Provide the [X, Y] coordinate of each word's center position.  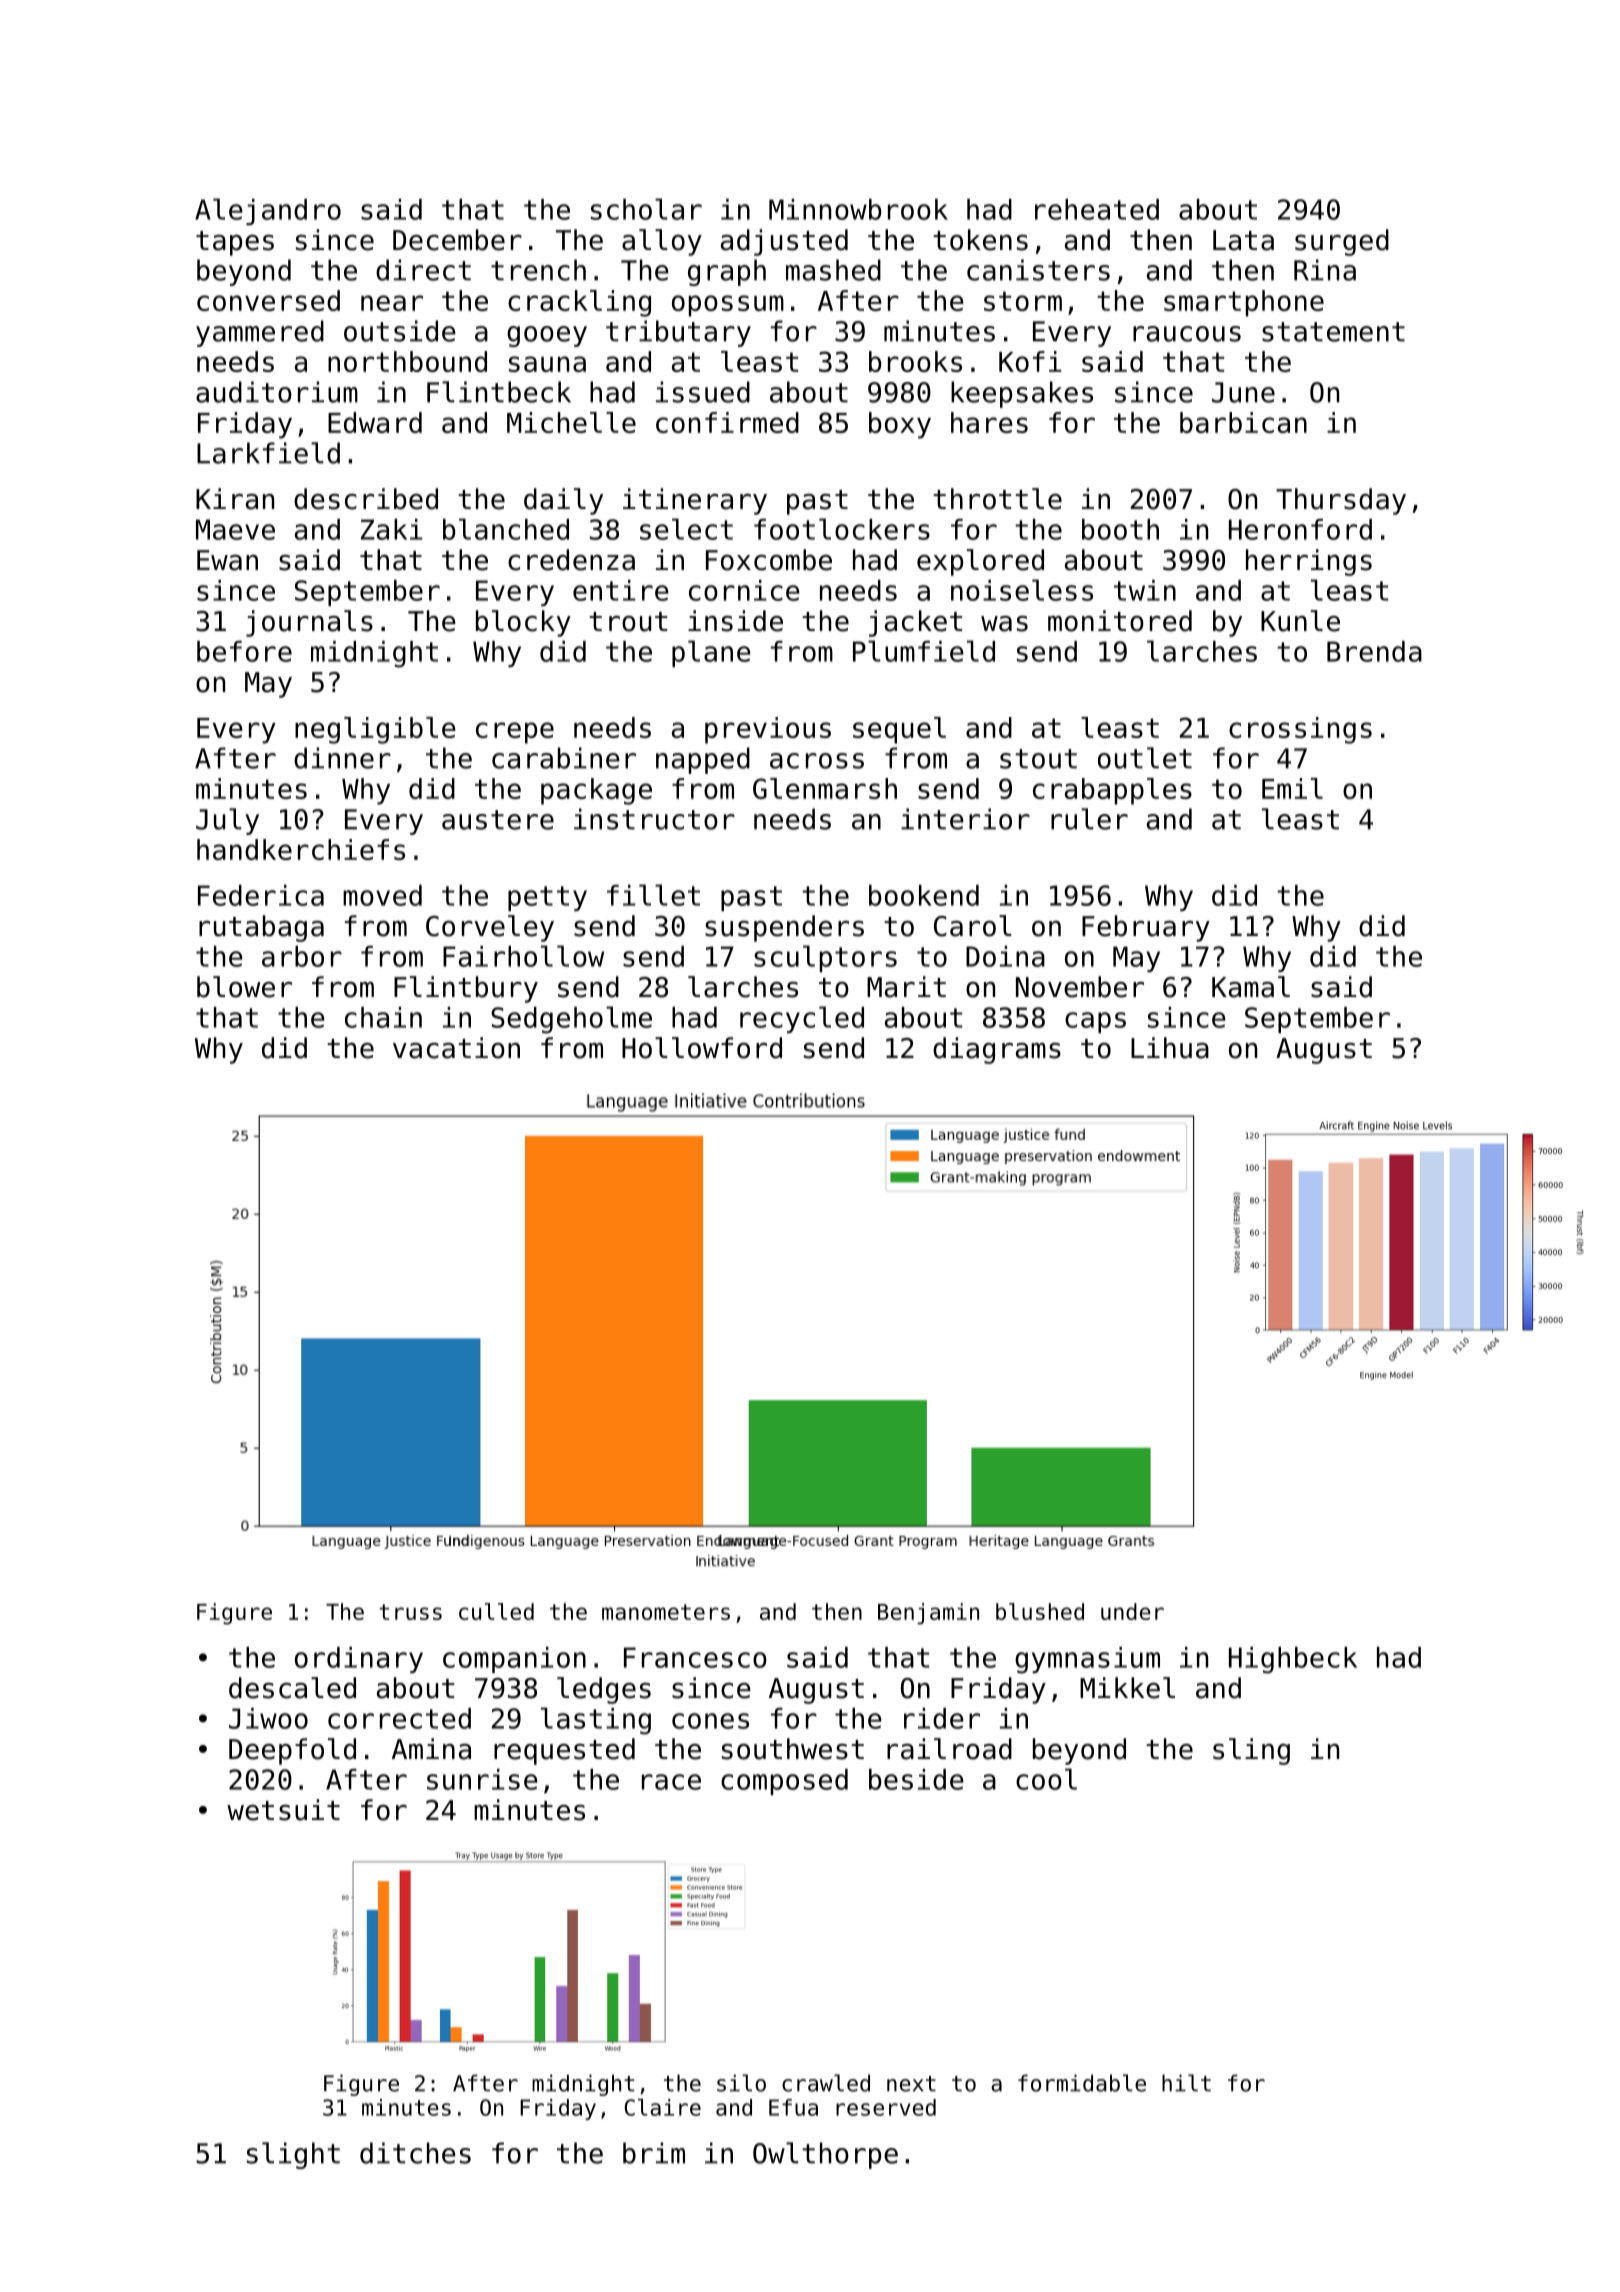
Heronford [1300, 529]
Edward [375, 422]
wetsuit [283, 1810]
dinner [342, 758]
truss [410, 1612]
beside [916, 1779]
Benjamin [928, 1614]
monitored [1120, 621]
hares [989, 422]
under [1132, 1611]
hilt [1186, 2083]
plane [711, 653]
